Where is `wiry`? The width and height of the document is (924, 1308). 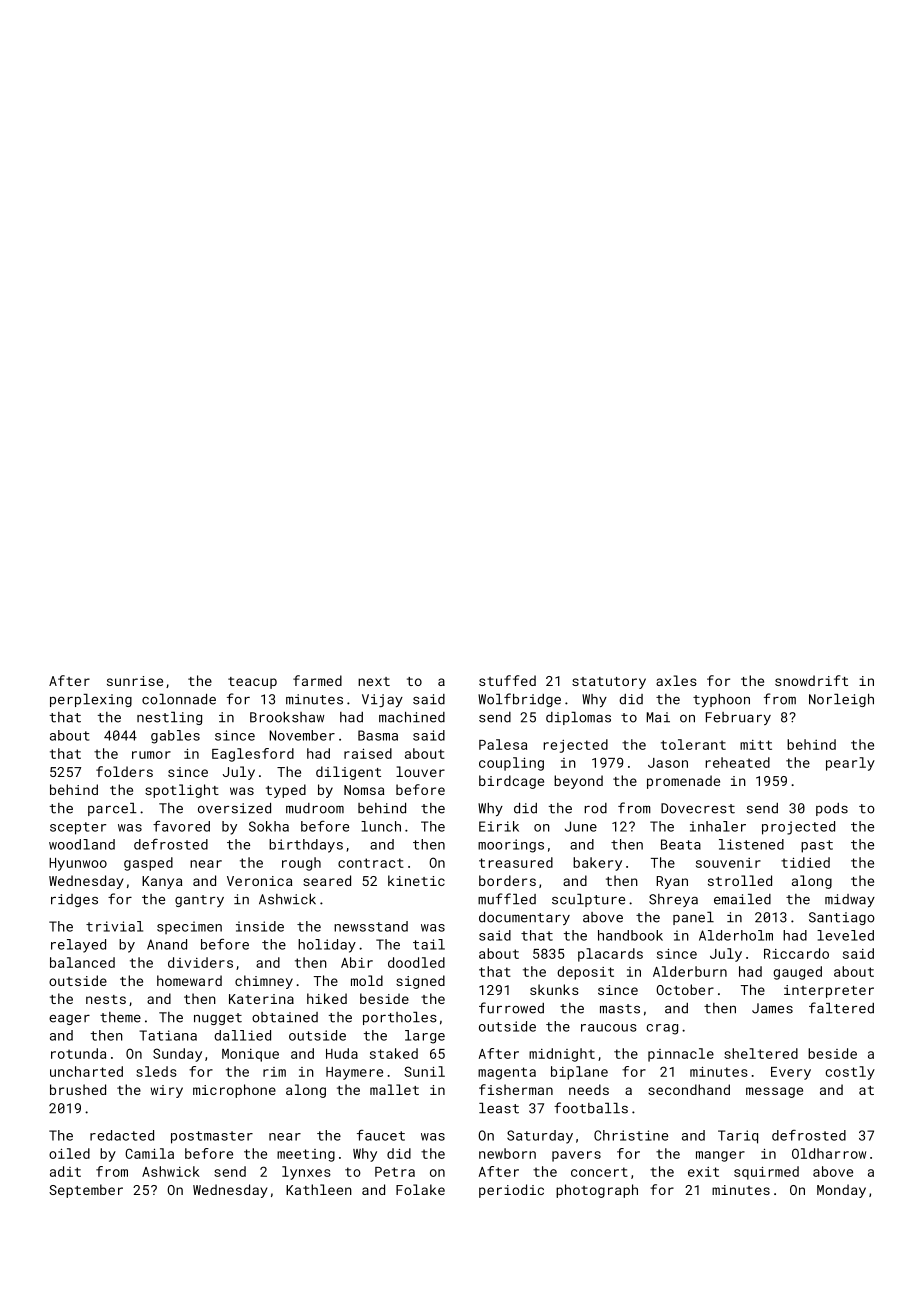
wiry is located at coordinates (167, 1091).
